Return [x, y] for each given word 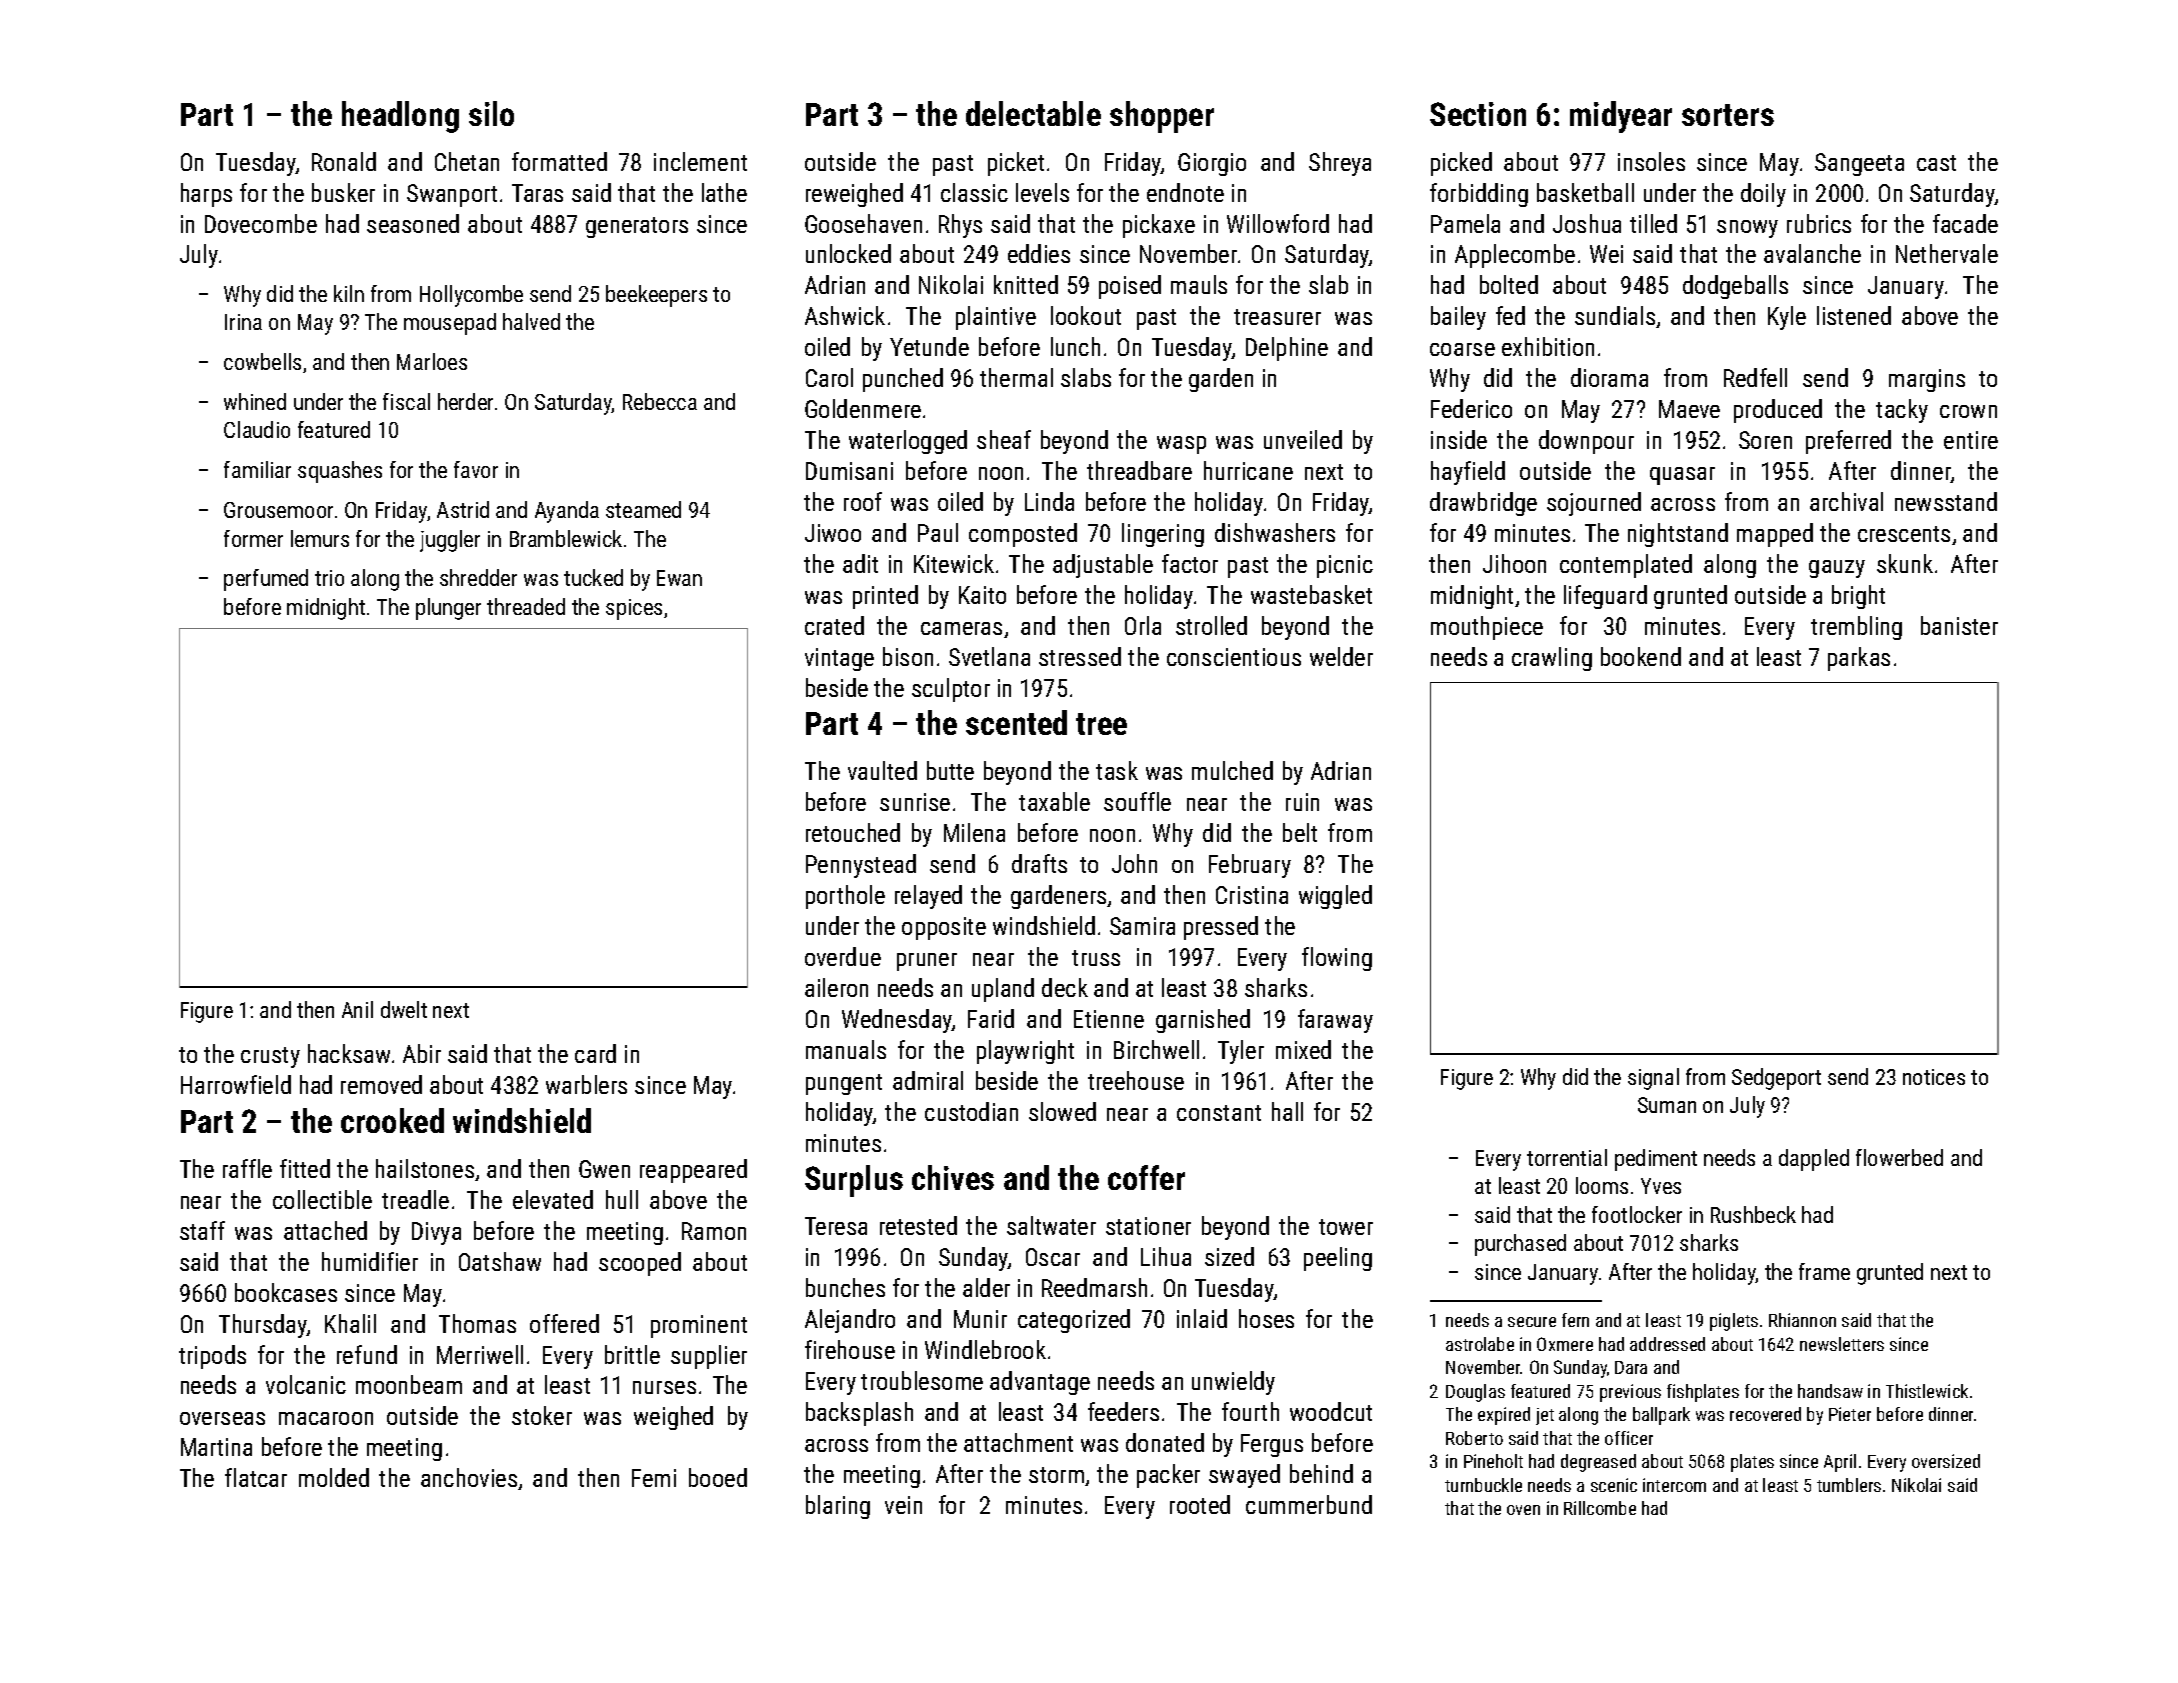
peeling [1338, 1259]
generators [637, 227]
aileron [836, 987]
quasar [1682, 476]
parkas [1859, 659]
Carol [829, 377]
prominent [699, 1326]
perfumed [266, 580]
